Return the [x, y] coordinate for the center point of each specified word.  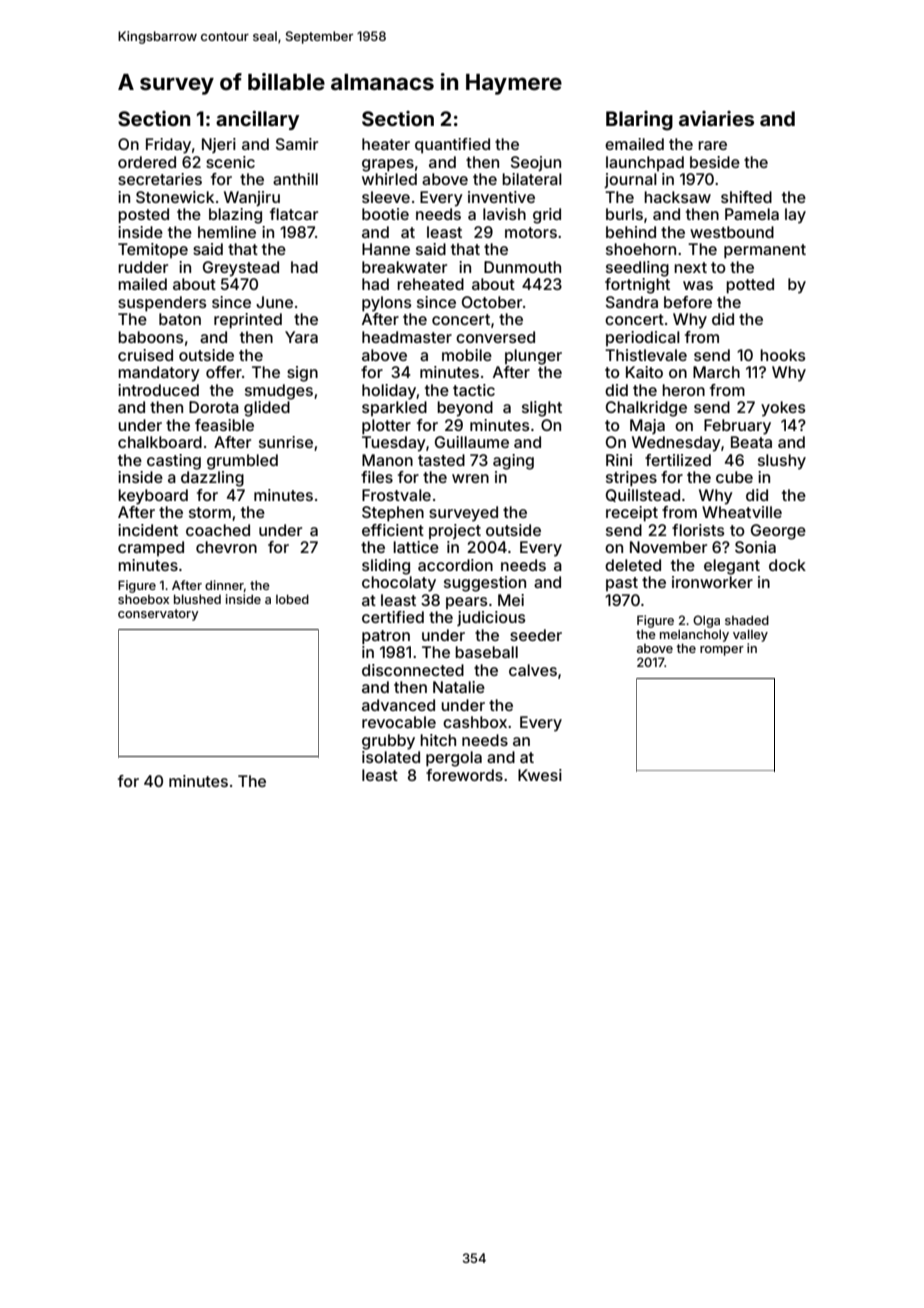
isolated [391, 757]
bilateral [532, 179]
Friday [168, 146]
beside [715, 162]
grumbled [242, 462]
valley [750, 635]
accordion [455, 565]
